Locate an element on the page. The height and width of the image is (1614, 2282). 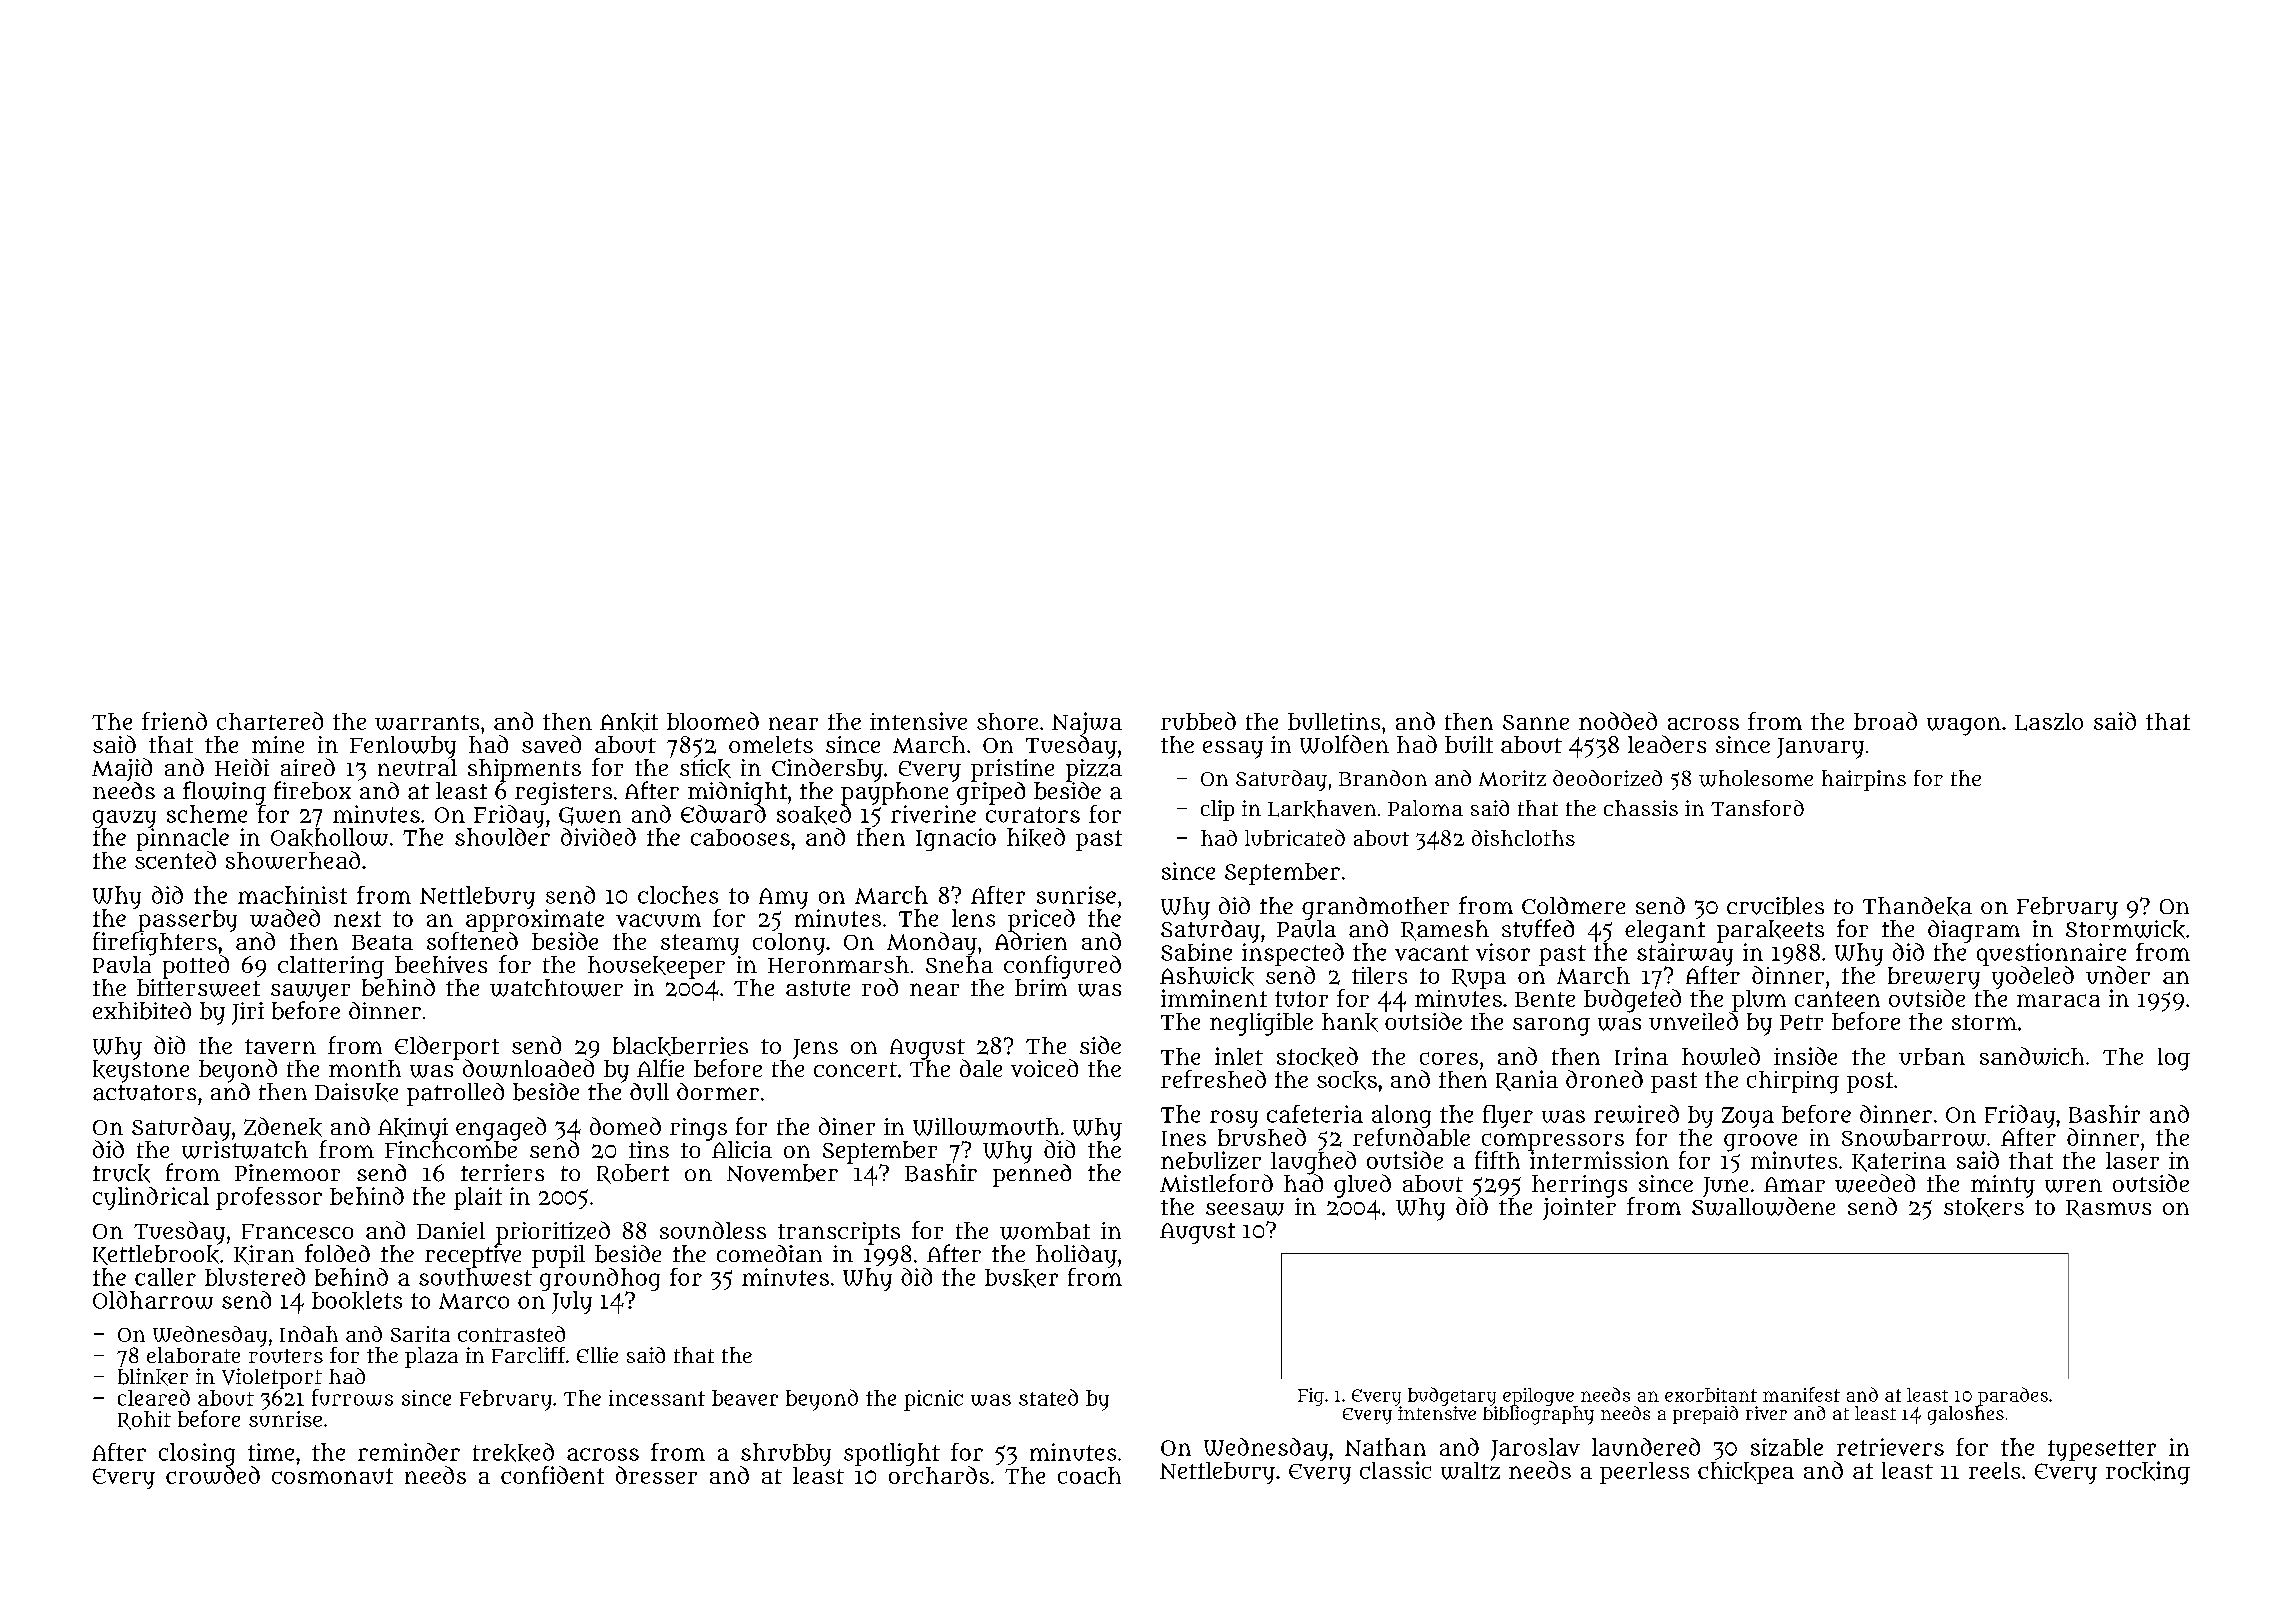
Ankit is located at coordinates (629, 722).
